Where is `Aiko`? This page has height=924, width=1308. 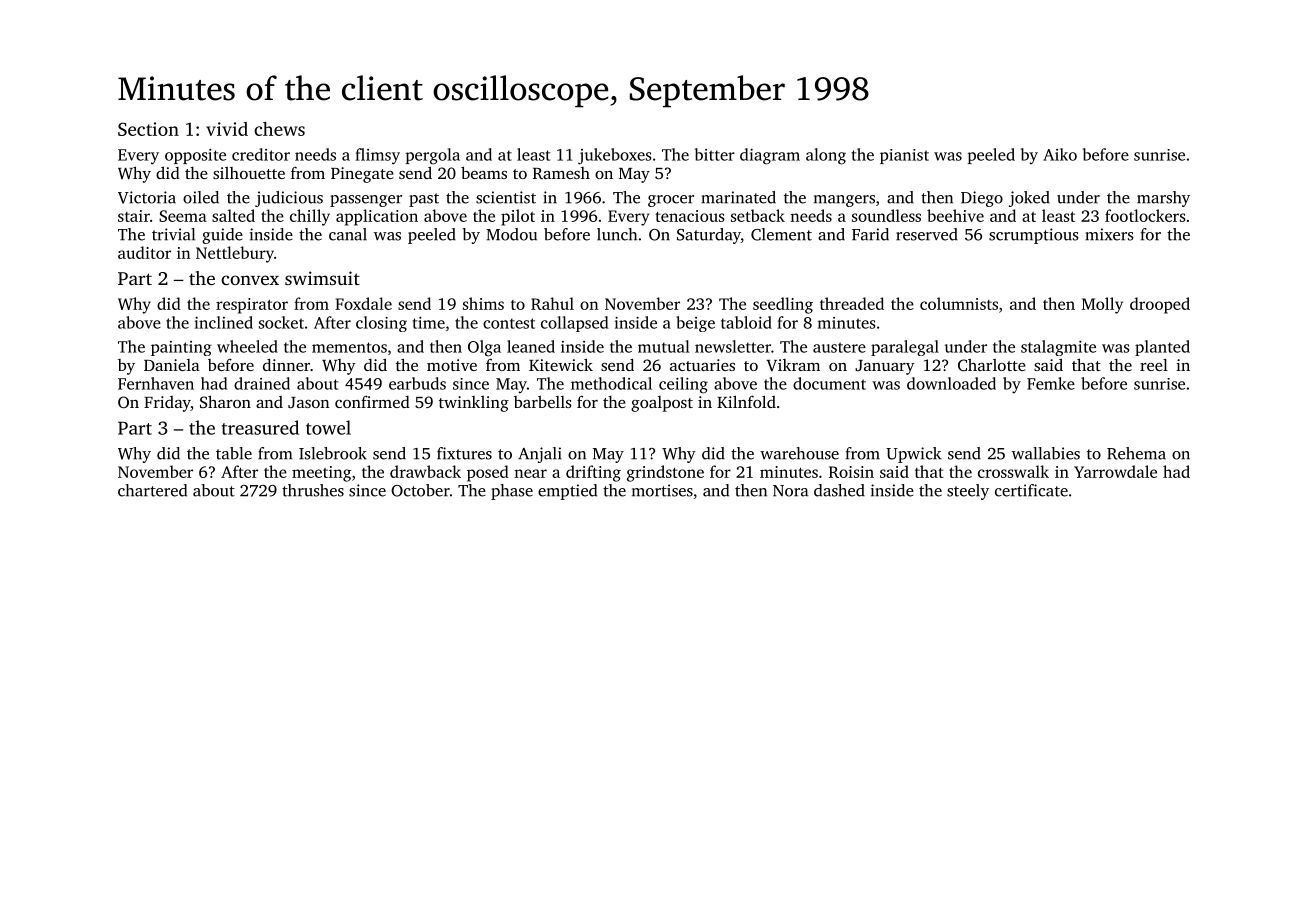
Aiko is located at coordinates (1060, 154).
